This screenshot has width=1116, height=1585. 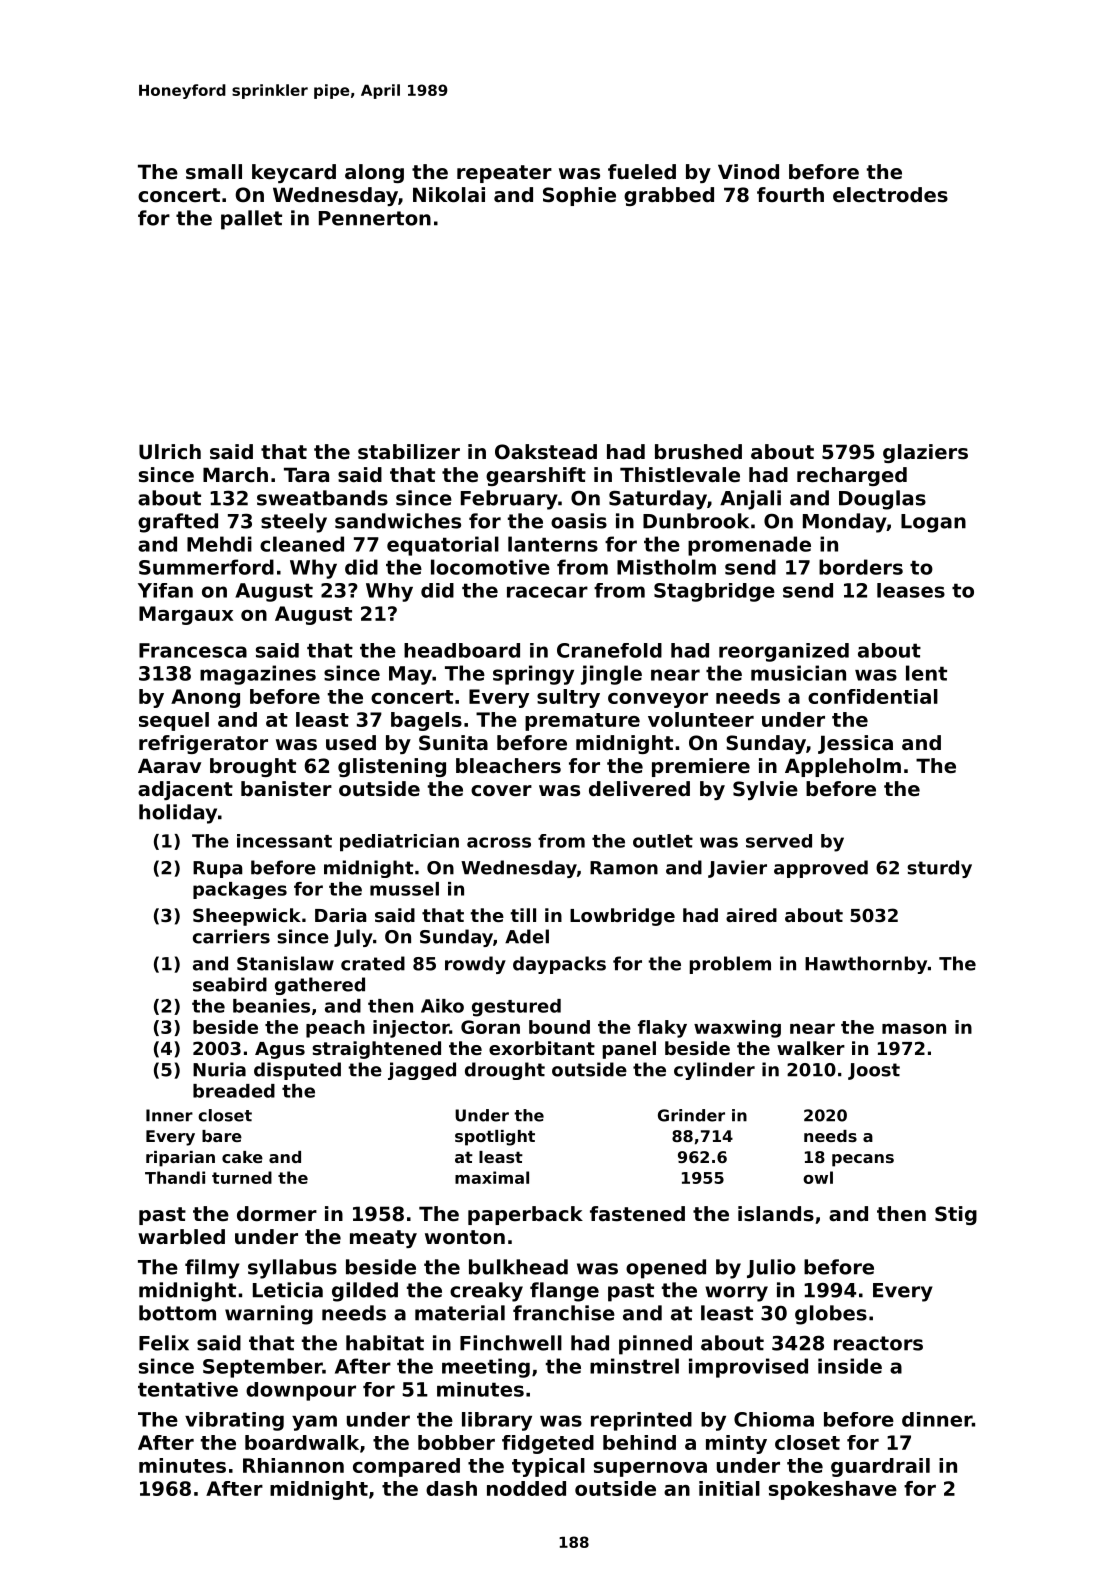 What do you see at coordinates (258, 675) in the screenshot?
I see `magazines` at bounding box center [258, 675].
